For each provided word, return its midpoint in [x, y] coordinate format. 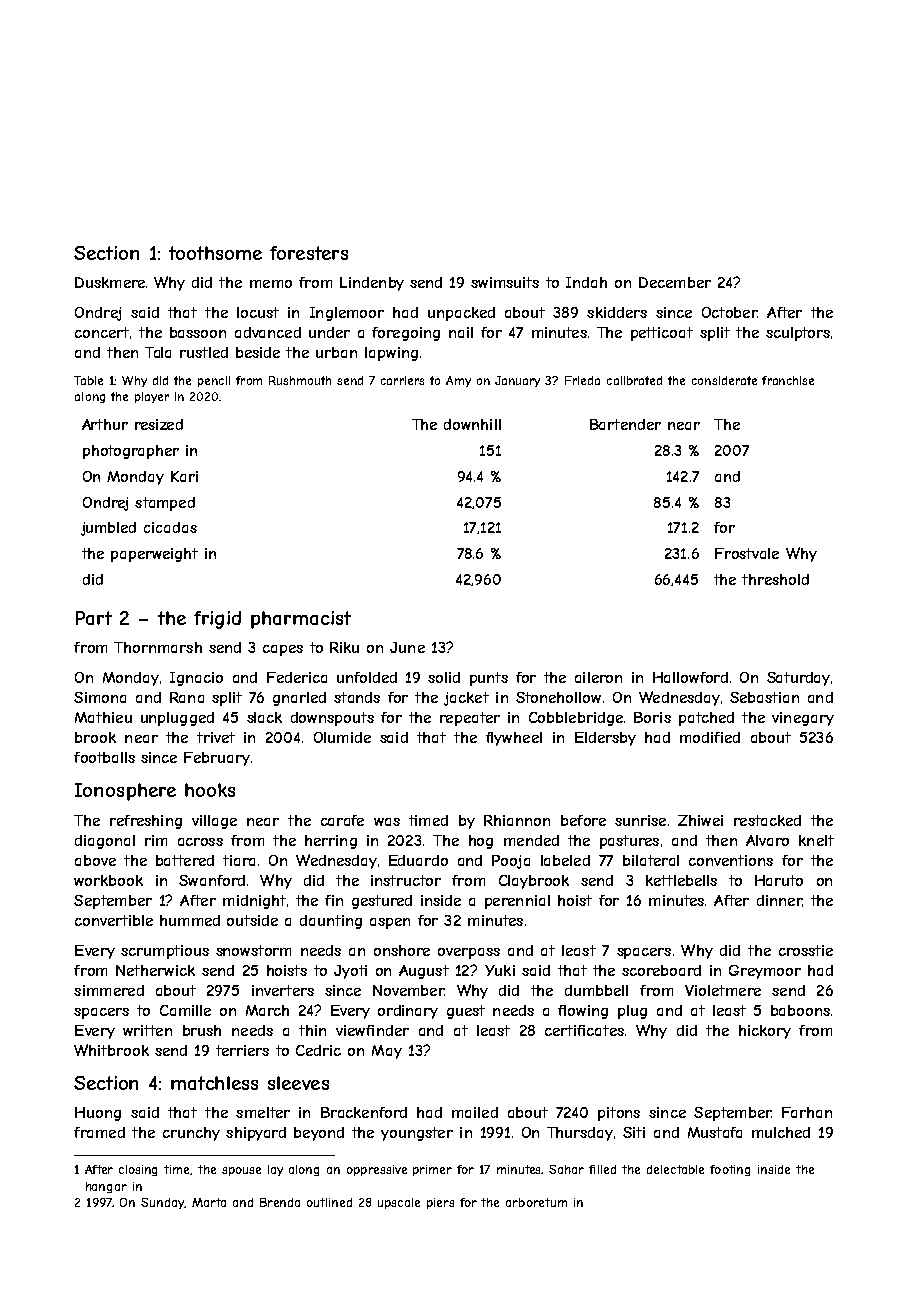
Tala [158, 352]
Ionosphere [125, 792]
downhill [472, 424]
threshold [775, 579]
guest [466, 1012]
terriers [242, 1050]
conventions [731, 860]
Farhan [807, 1112]
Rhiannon [517, 820]
